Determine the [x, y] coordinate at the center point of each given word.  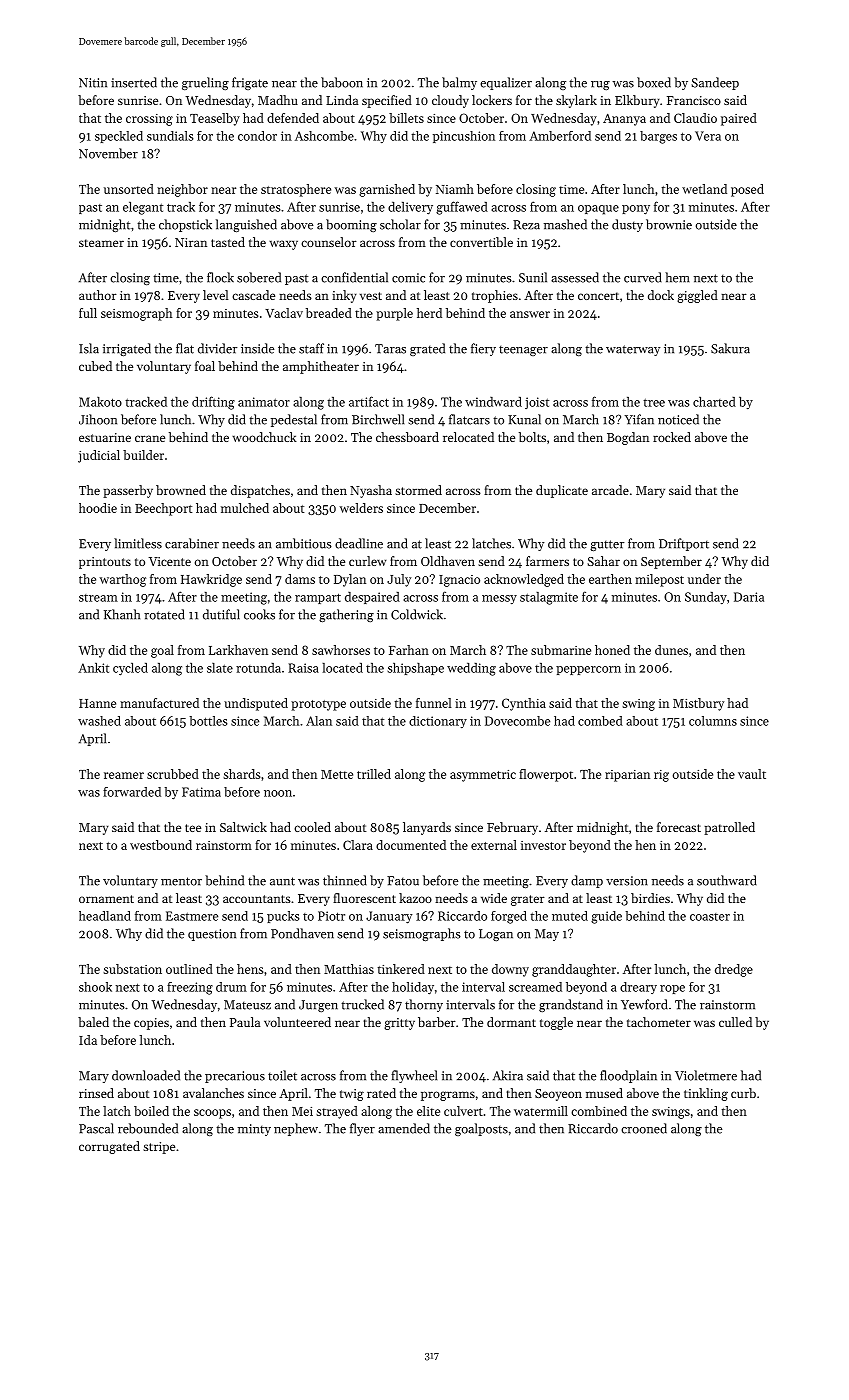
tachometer [659, 1022]
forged [509, 917]
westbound [161, 845]
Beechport [163, 509]
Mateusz [247, 1005]
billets [406, 118]
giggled [697, 296]
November [108, 153]
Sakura [730, 348]
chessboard [407, 437]
